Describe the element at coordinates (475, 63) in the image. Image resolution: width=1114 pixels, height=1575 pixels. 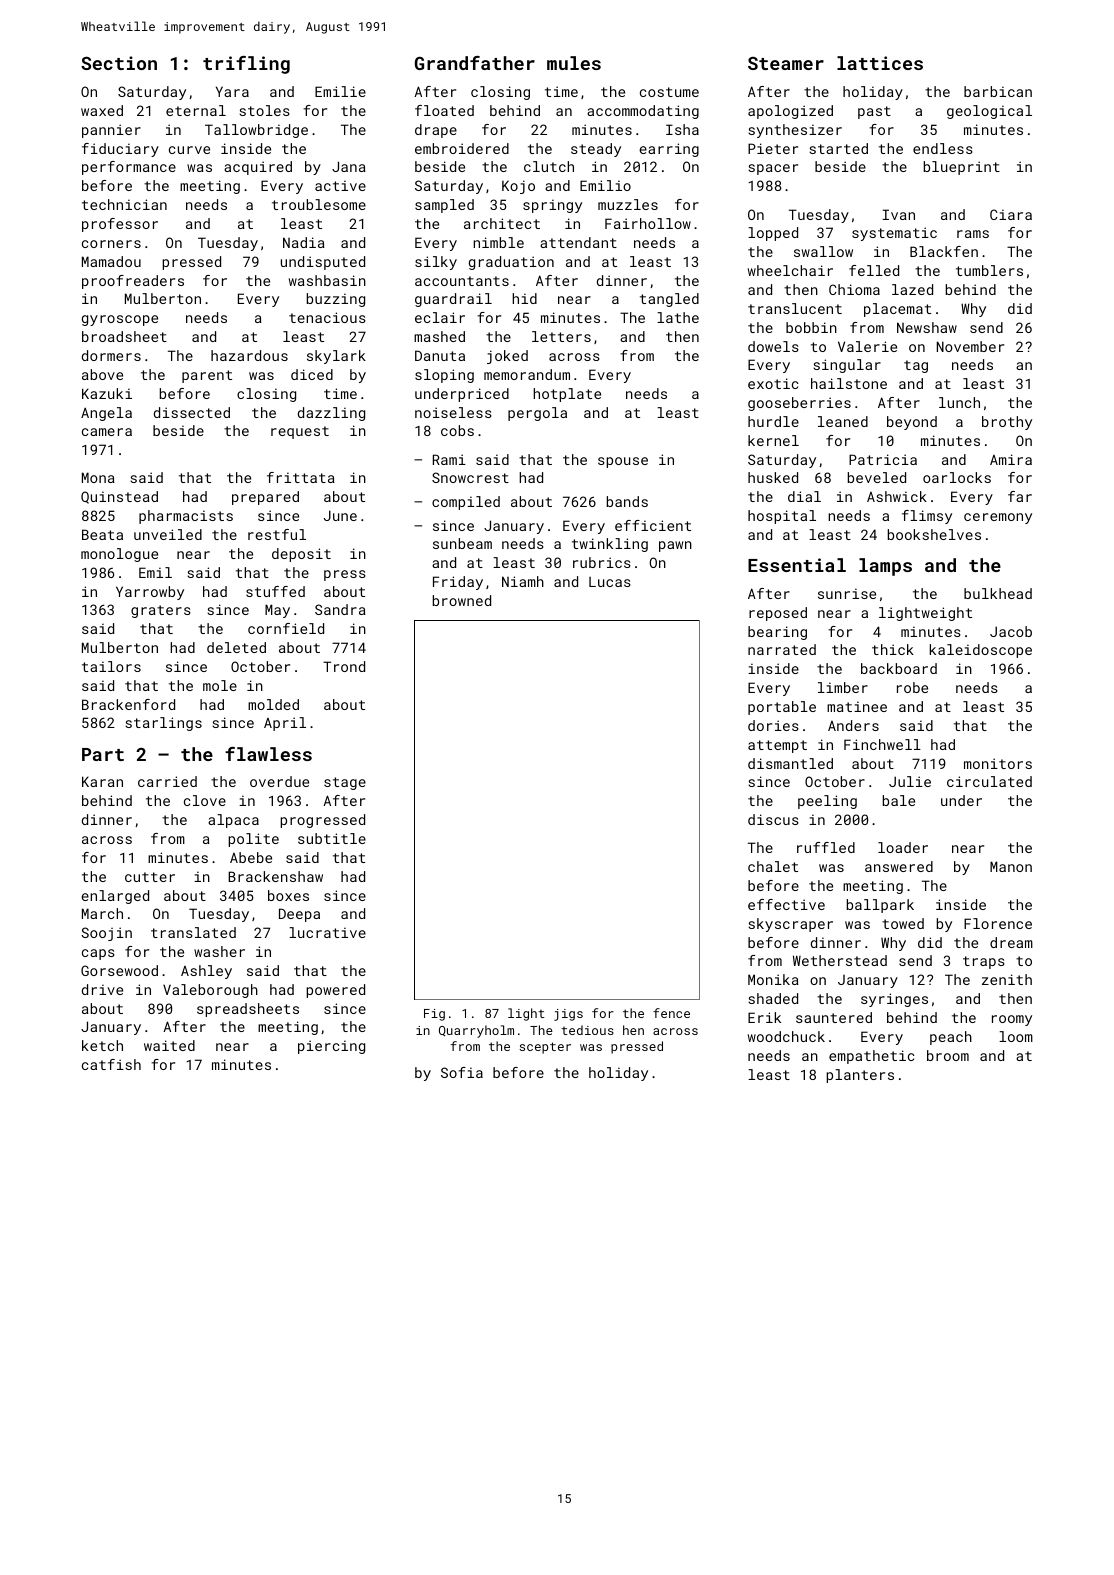
I see `Grandfather` at that location.
